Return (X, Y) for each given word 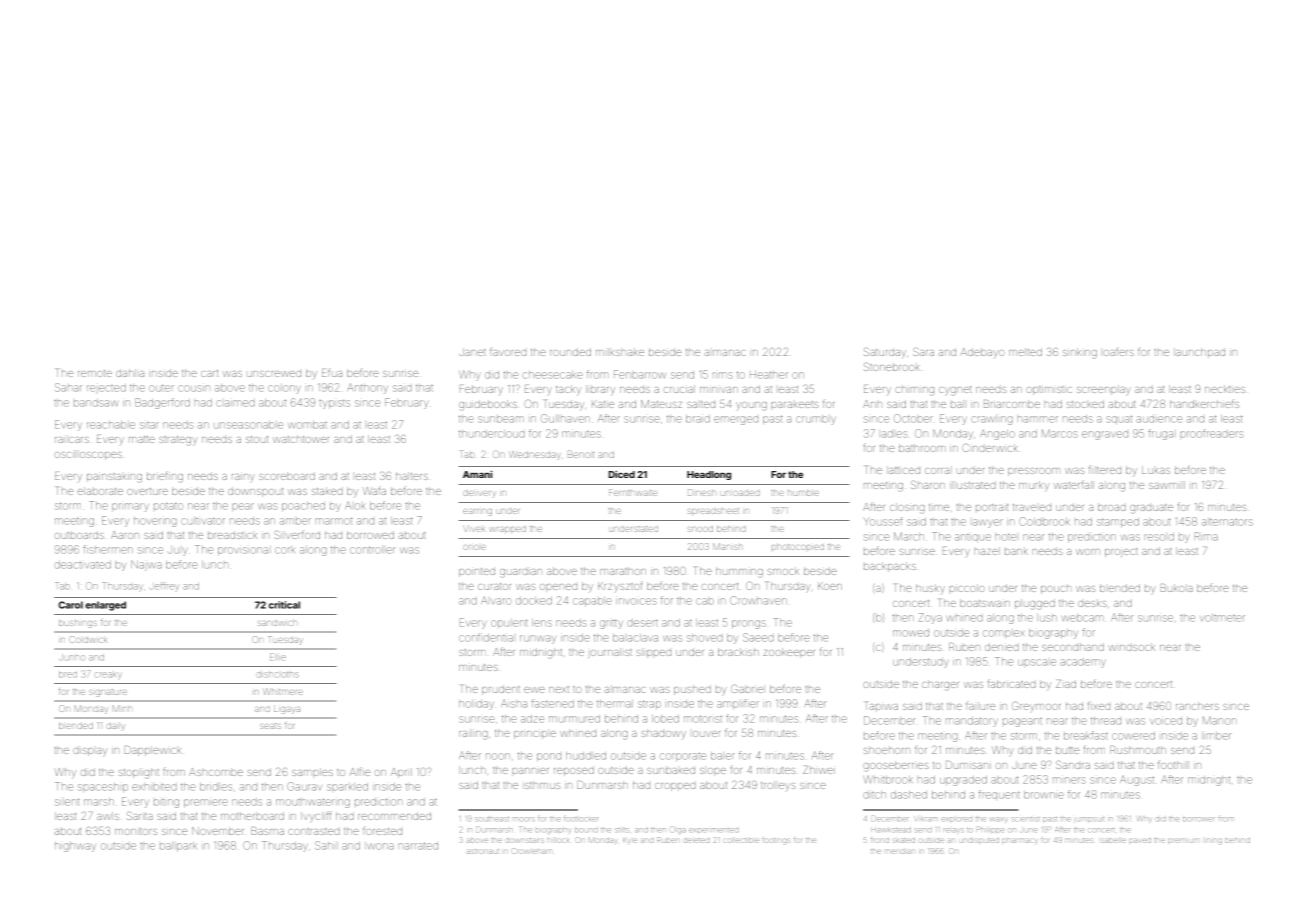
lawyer (988, 523)
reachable (111, 425)
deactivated (83, 565)
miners (1069, 780)
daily (115, 727)
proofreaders (1212, 433)
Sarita (140, 815)
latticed (904, 470)
